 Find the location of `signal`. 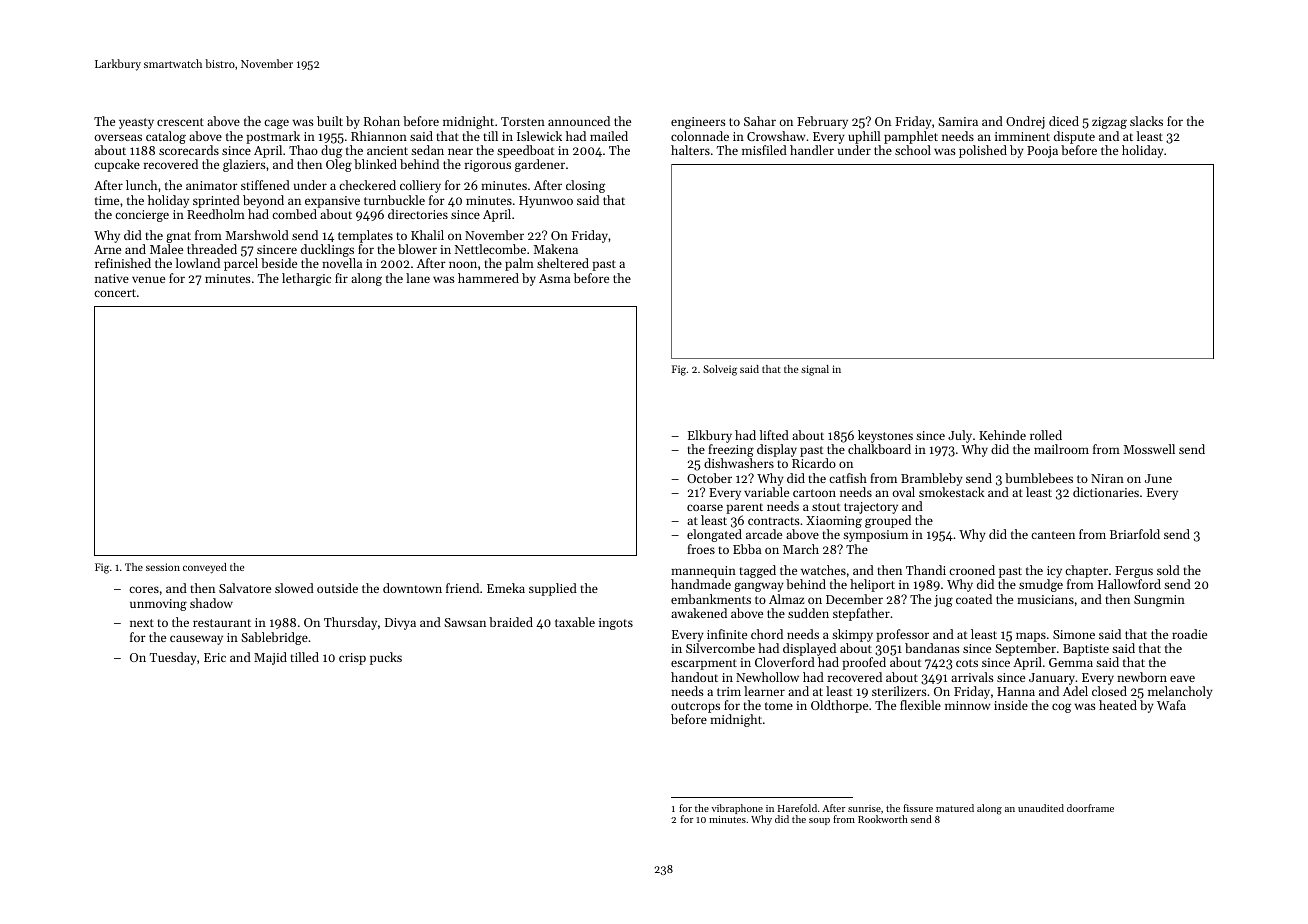

signal is located at coordinates (815, 370).
